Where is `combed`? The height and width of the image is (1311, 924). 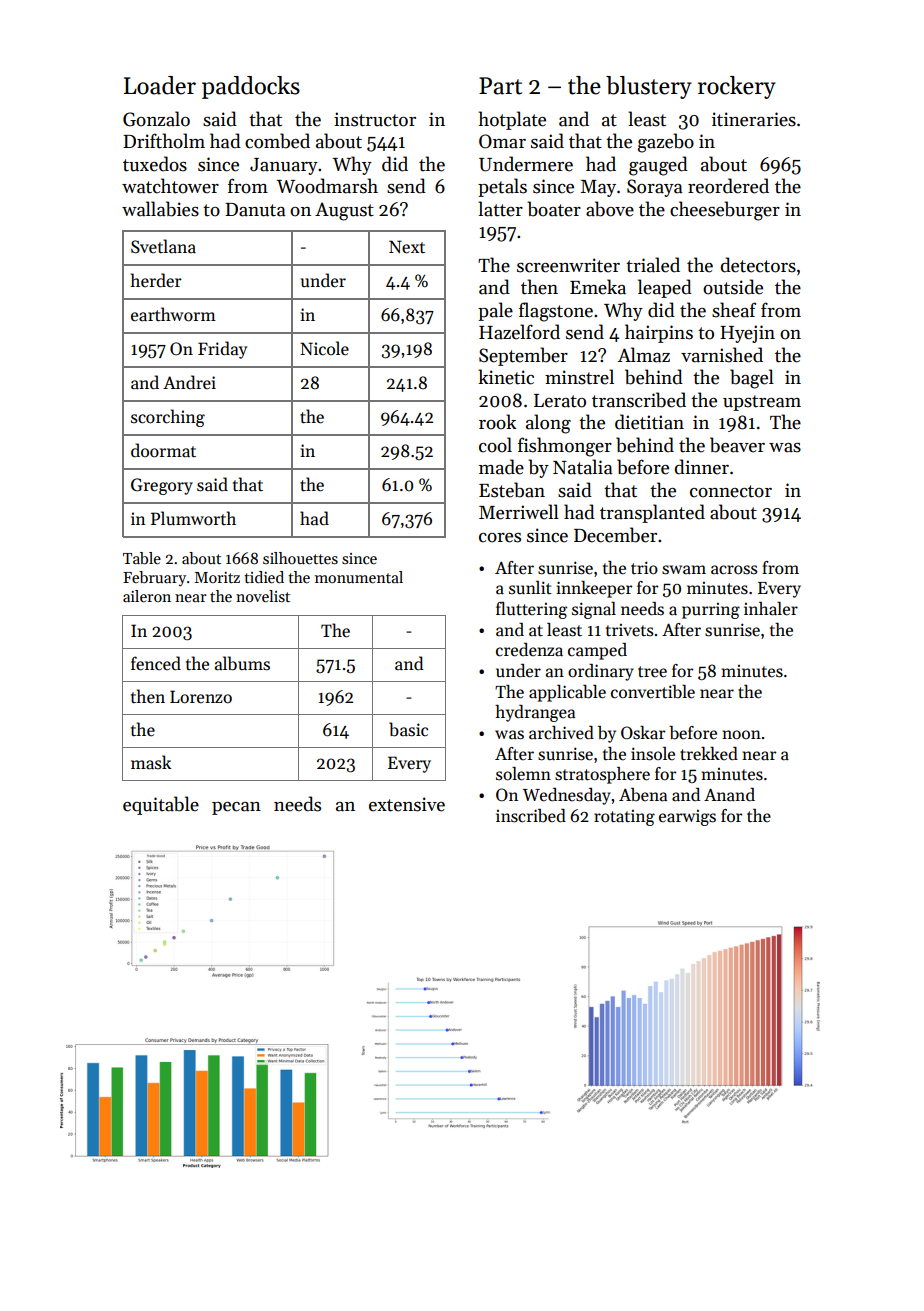 combed is located at coordinates (277, 141).
